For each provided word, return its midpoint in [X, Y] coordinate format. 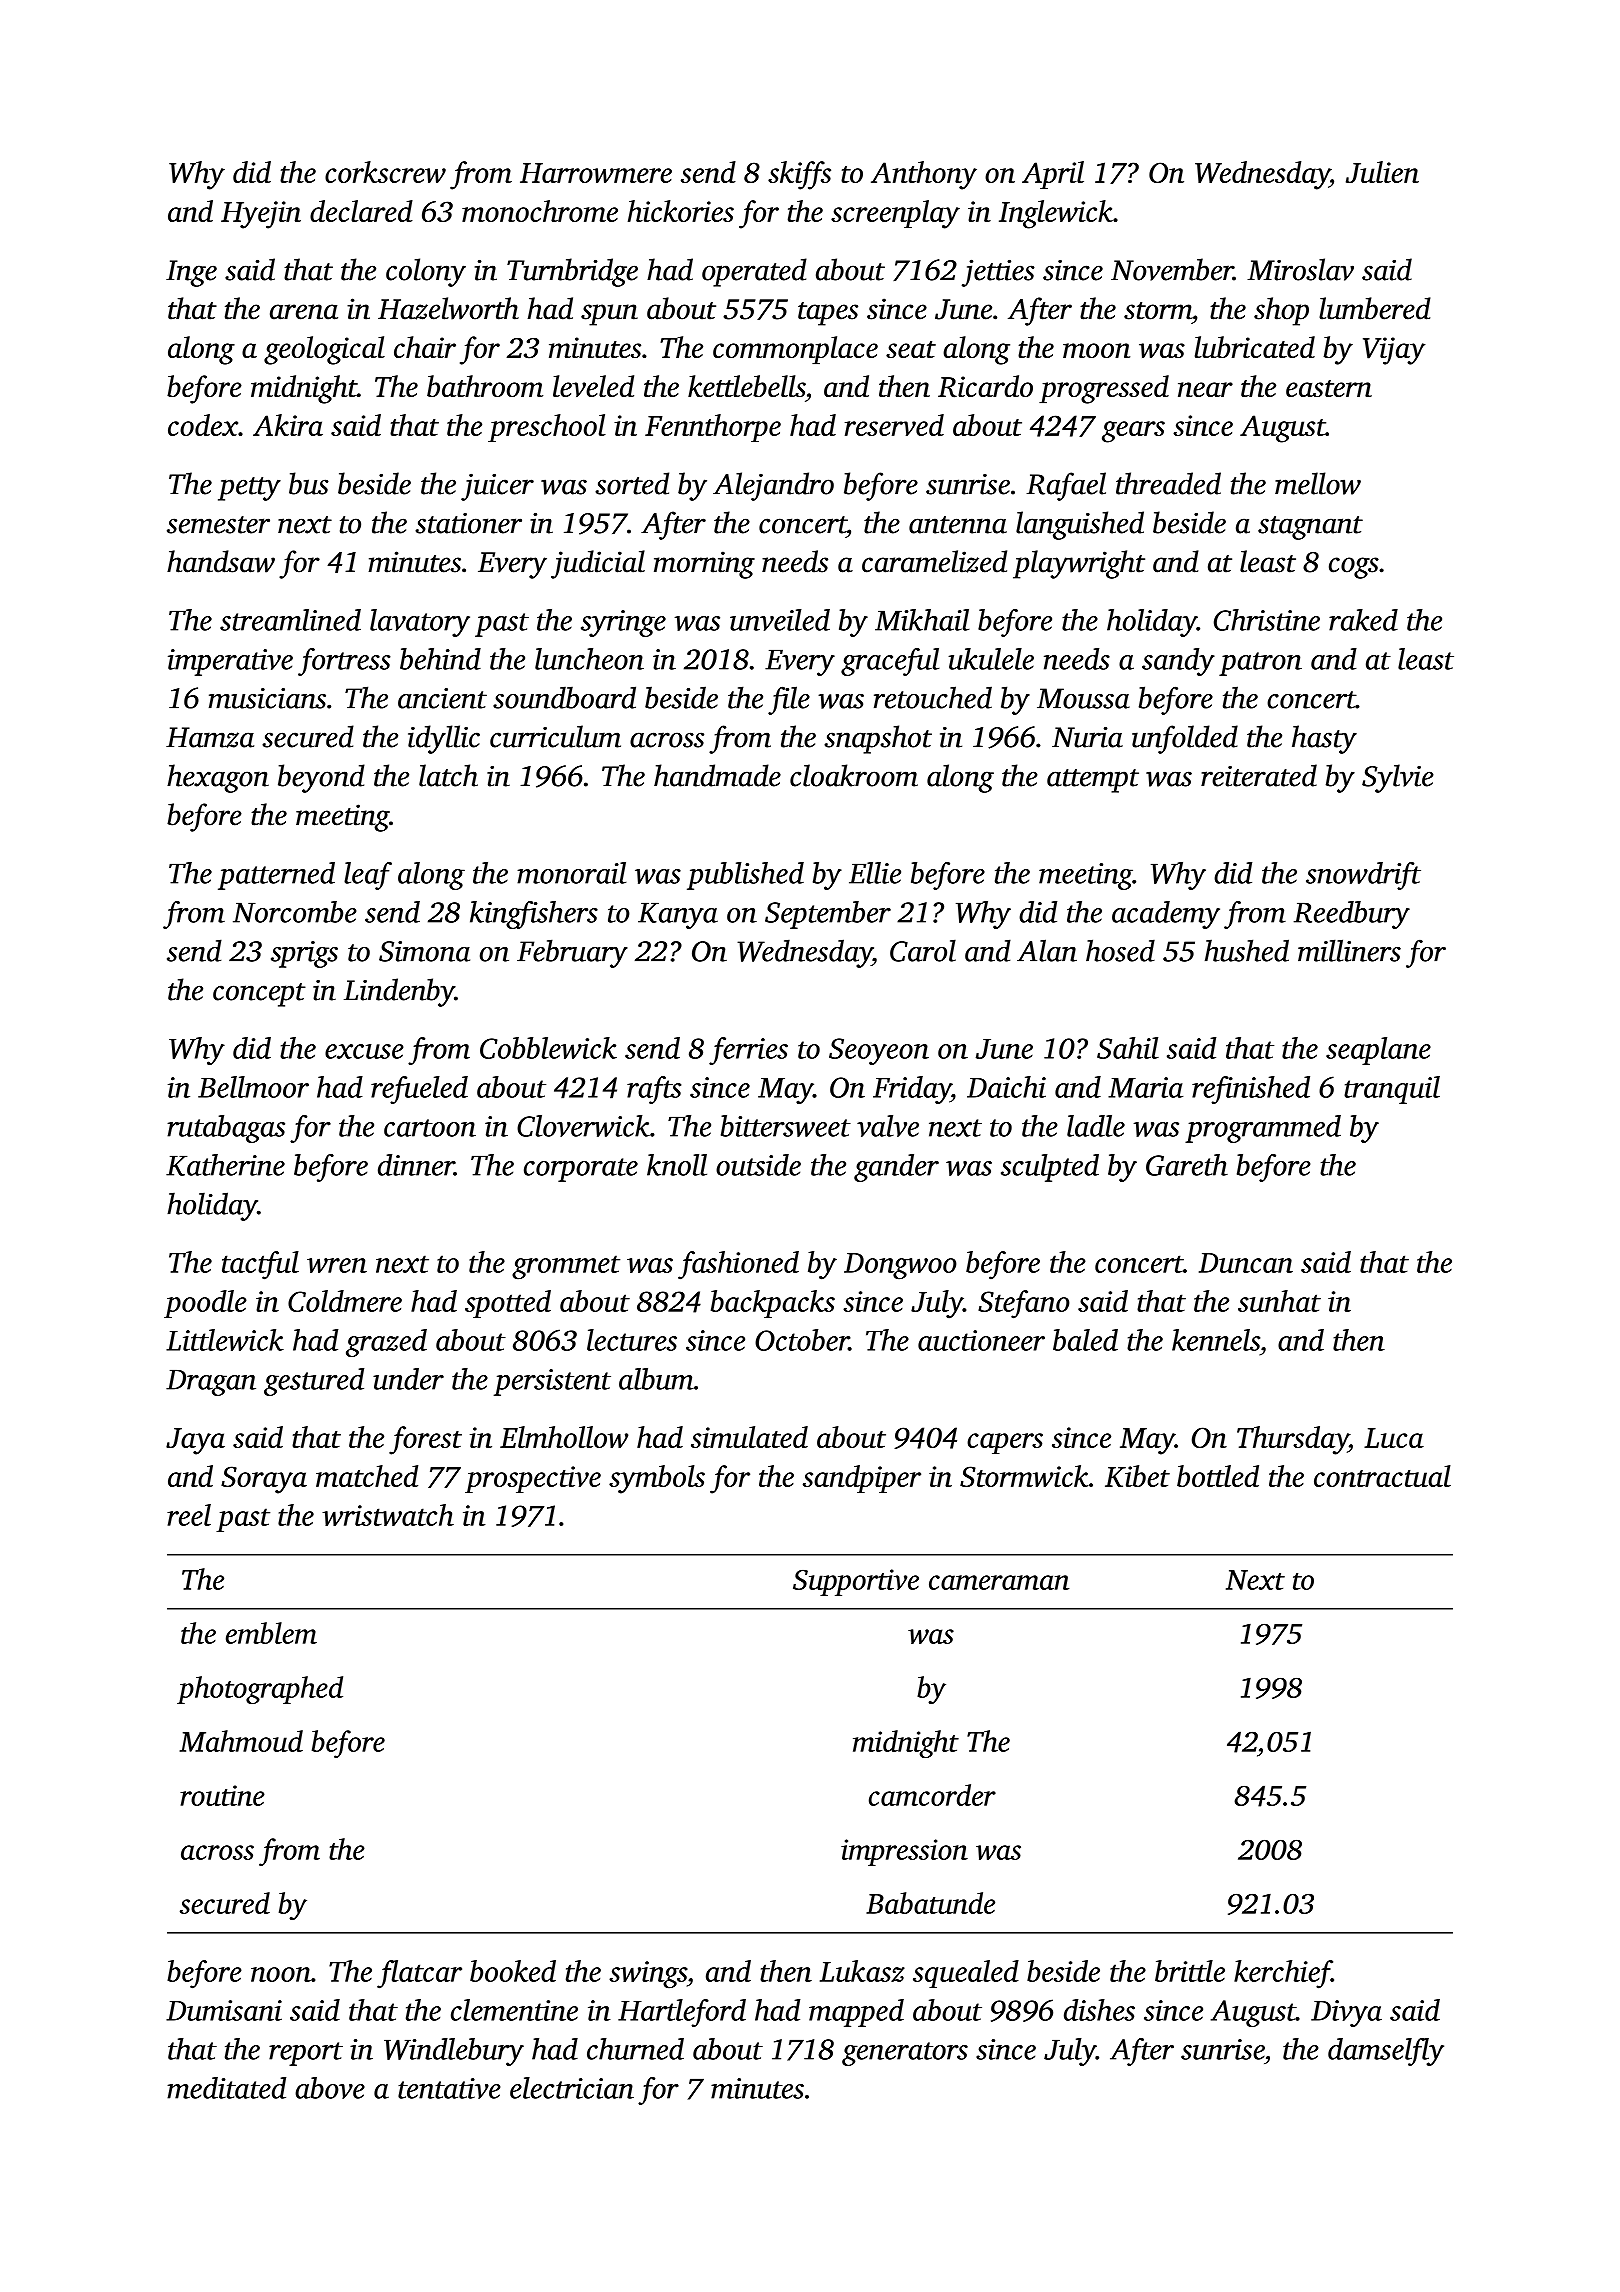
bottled [1218, 1476]
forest [425, 1440]
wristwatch [388, 1515]
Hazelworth [448, 308]
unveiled [780, 620]
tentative [449, 2088]
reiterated [1259, 775]
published [745, 876]
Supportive [856, 1582]
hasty [1324, 739]
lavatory [420, 623]
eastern [1329, 388]
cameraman [999, 1582]
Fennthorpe [713, 428]
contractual [1382, 1476]
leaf [368, 876]
